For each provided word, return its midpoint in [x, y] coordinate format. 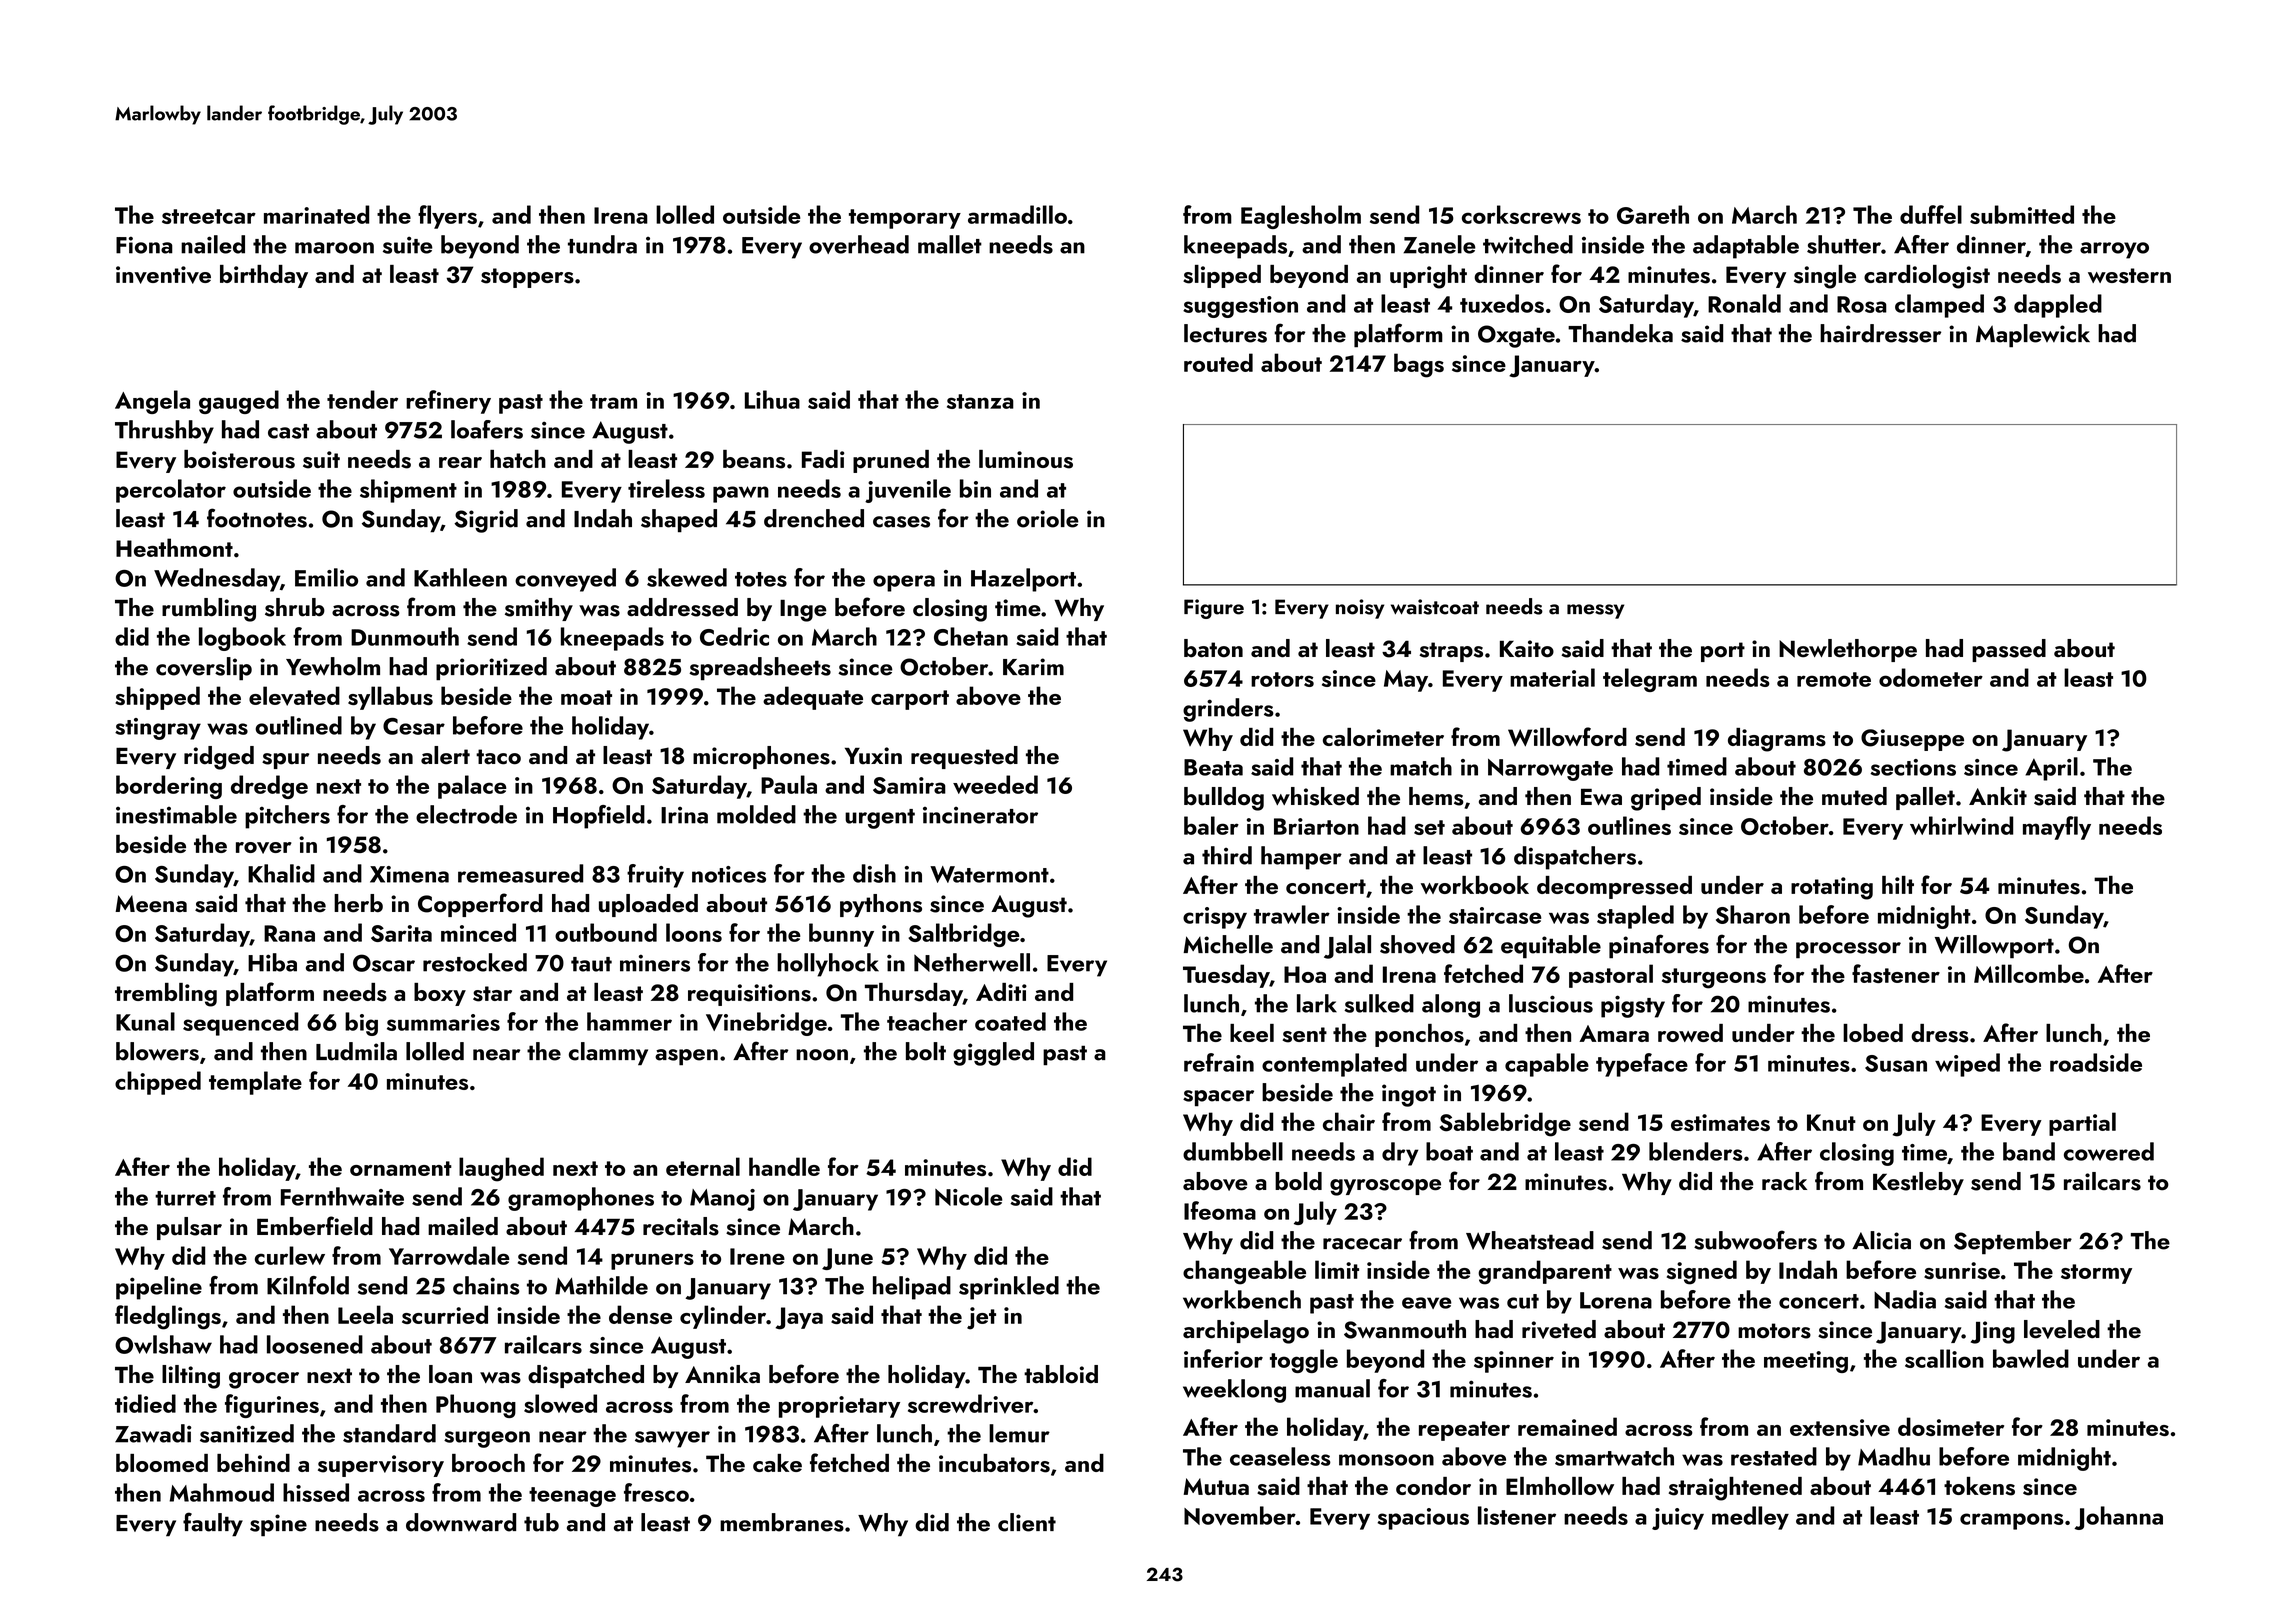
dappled [2058, 306]
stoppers [527, 278]
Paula [789, 784]
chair [1349, 1121]
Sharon [1753, 914]
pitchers [287, 817]
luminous [1026, 459]
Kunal [145, 1021]
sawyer [672, 1439]
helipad [912, 1288]
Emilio [326, 577]
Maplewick [2033, 336]
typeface [1642, 1065]
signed [1702, 1272]
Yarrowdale [449, 1255]
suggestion [1240, 307]
